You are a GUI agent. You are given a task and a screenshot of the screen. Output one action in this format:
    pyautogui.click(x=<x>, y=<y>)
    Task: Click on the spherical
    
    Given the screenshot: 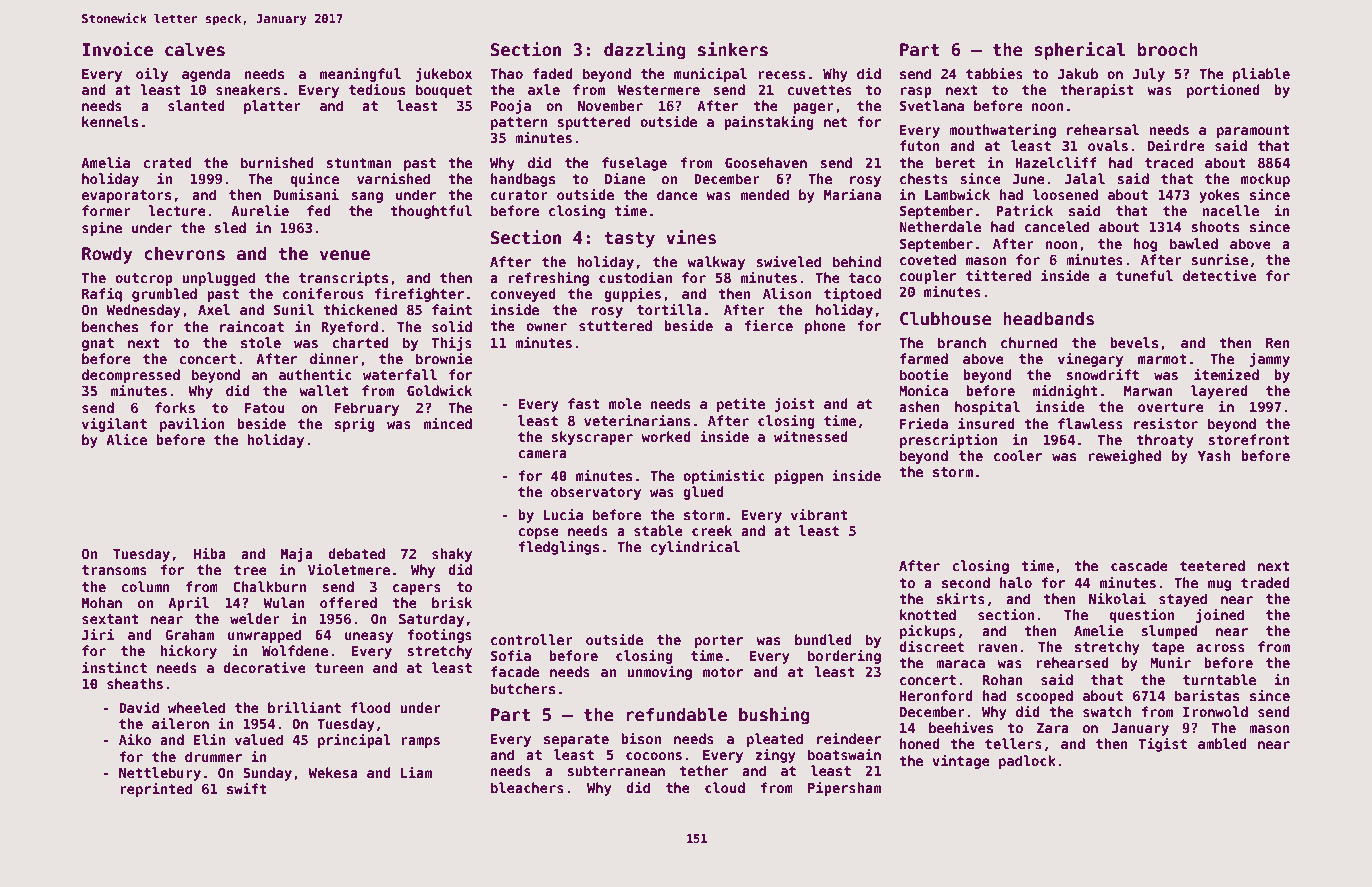 What is the action you would take?
    pyautogui.click(x=1079, y=51)
